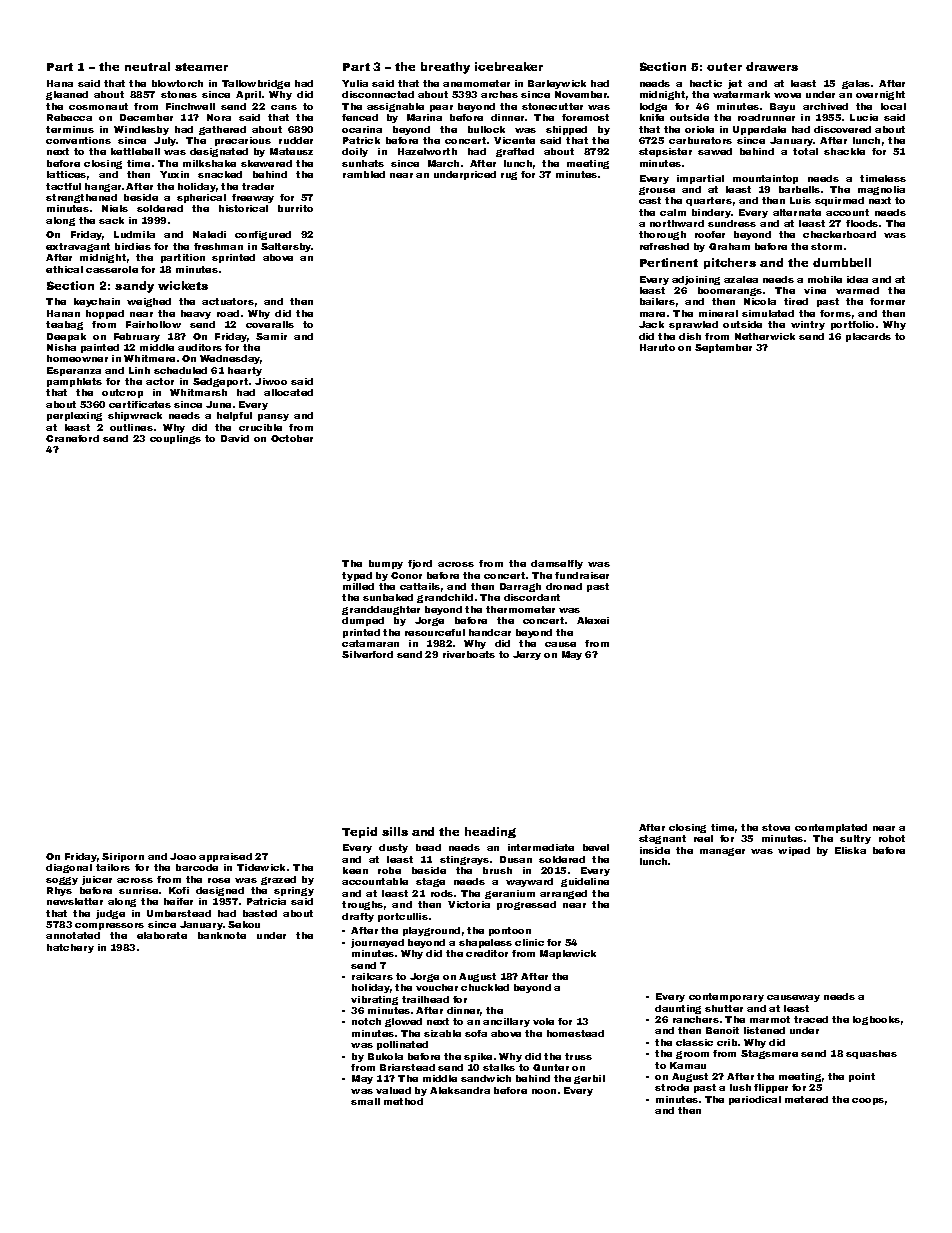  Describe the element at coordinates (856, 84) in the page. I see `galas` at that location.
